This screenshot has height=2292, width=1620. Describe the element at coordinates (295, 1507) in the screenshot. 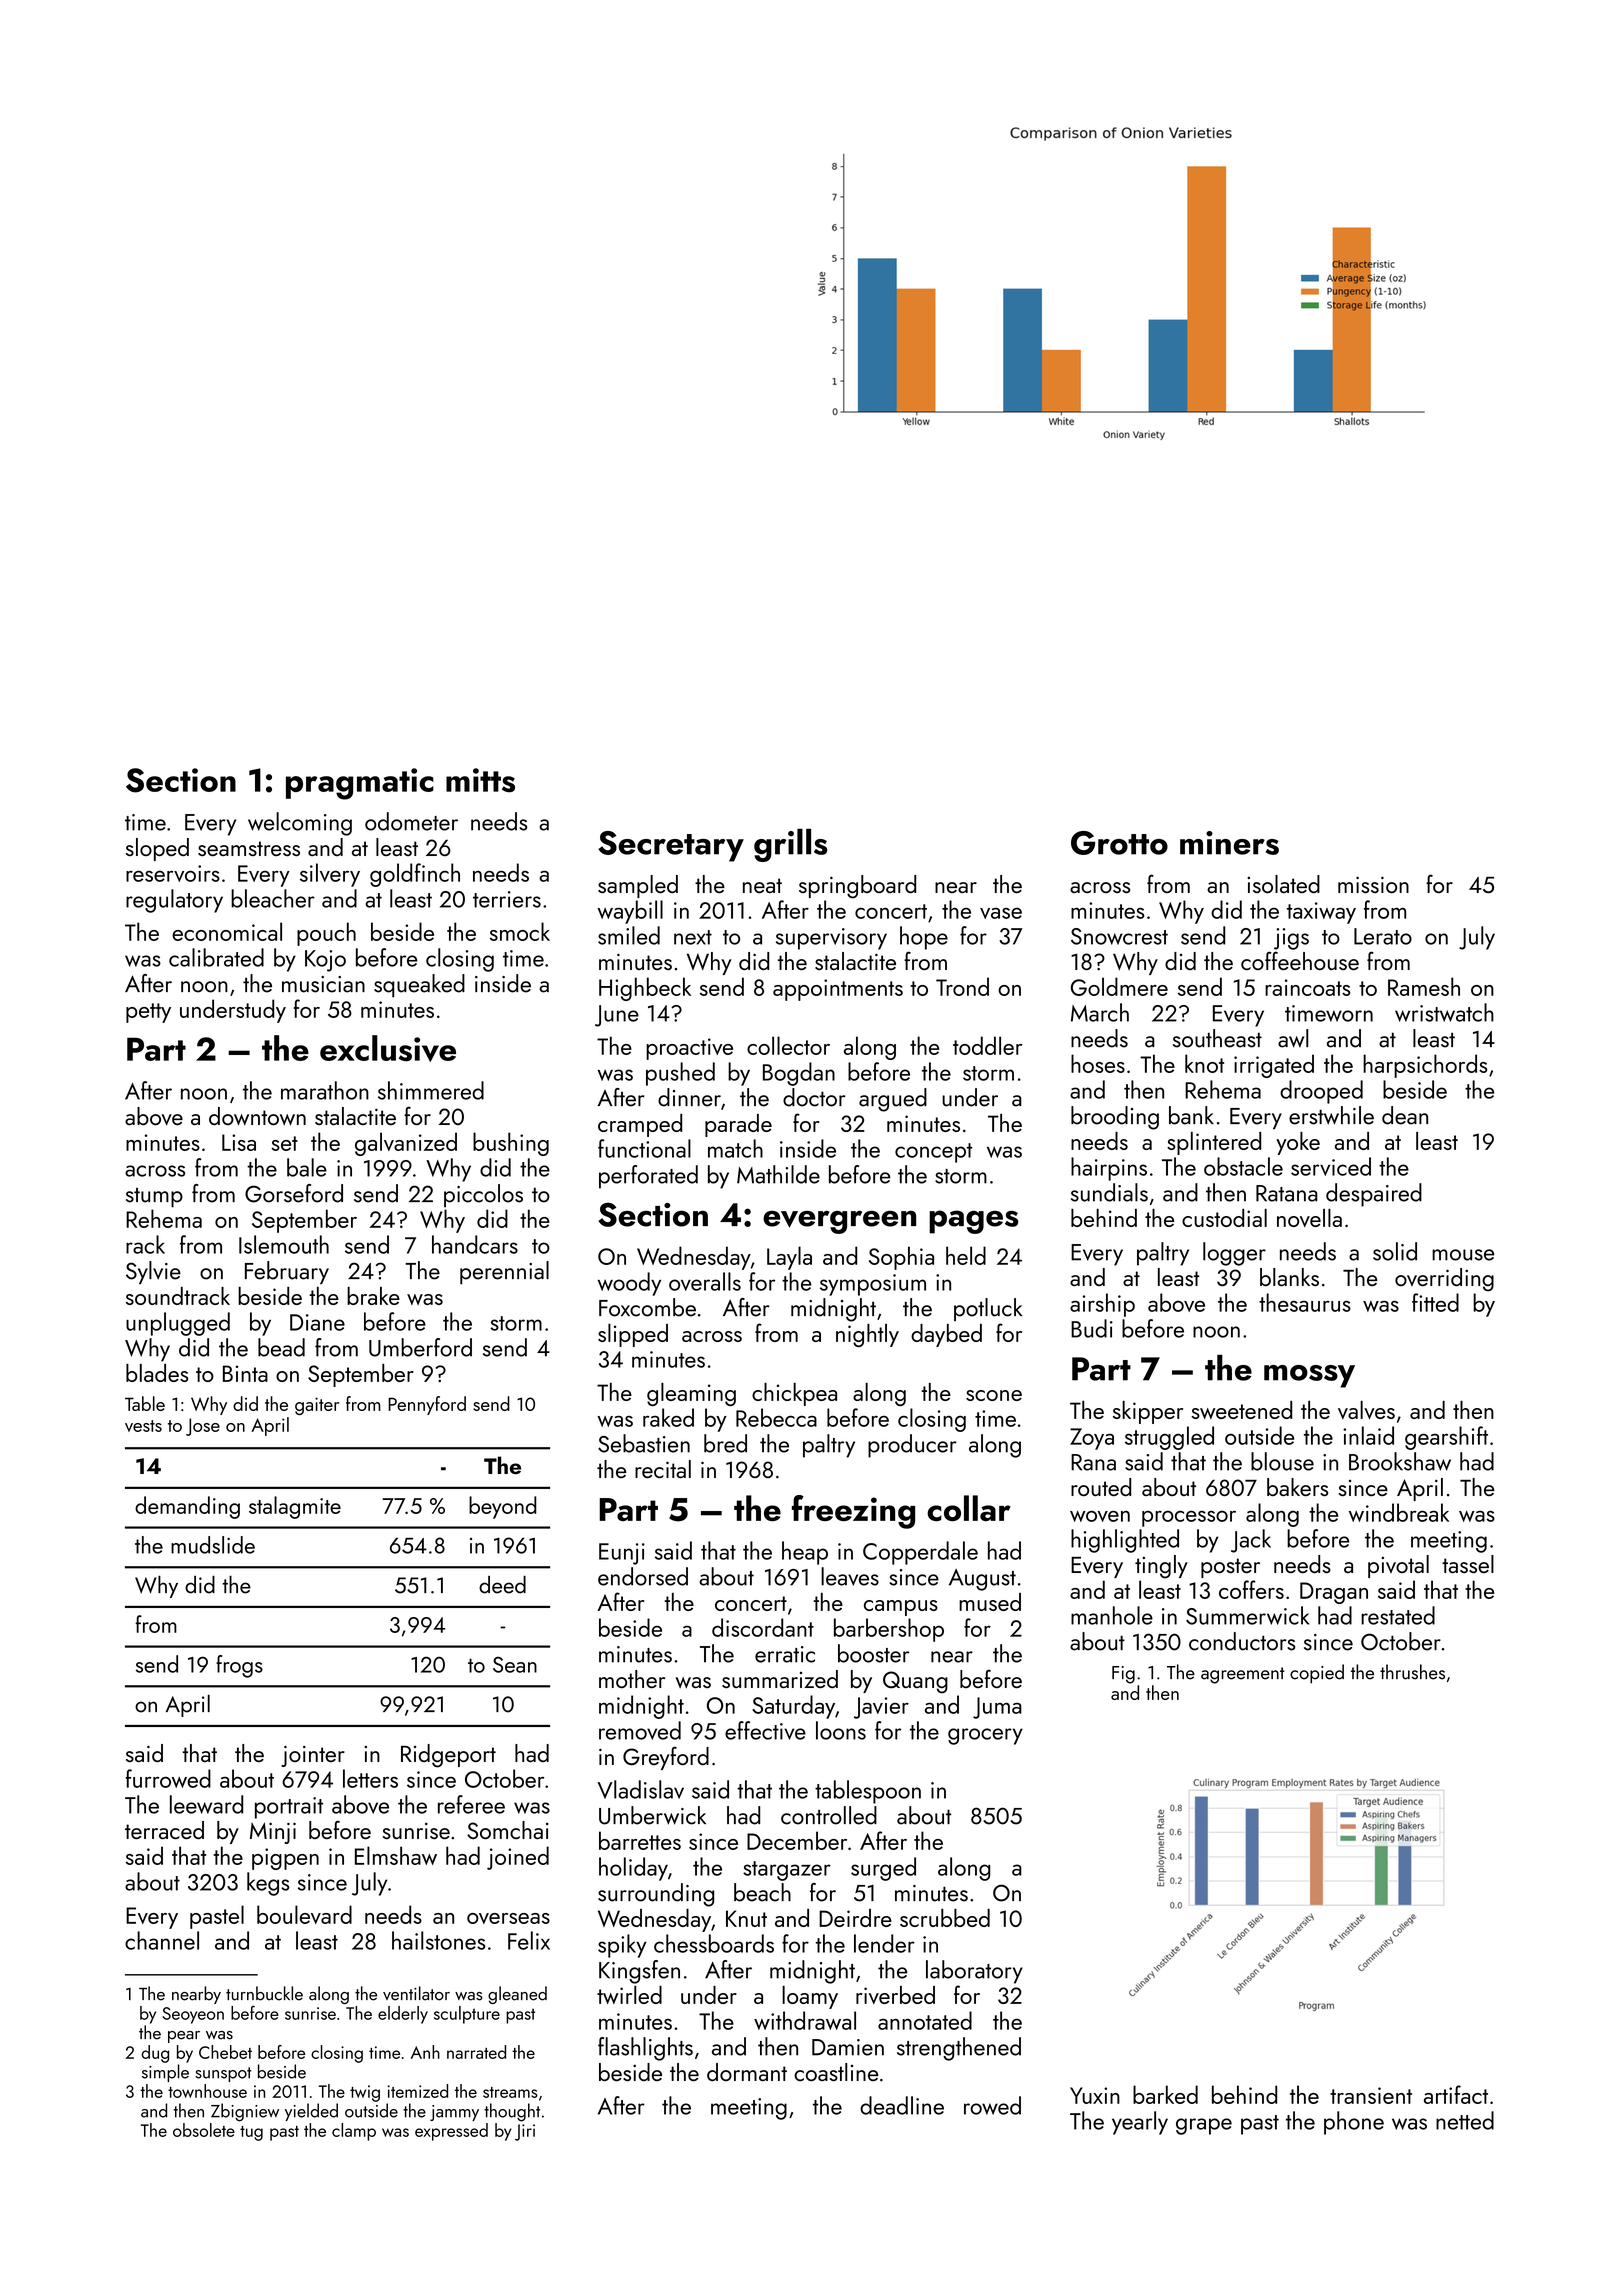

I see `stalagmite` at that location.
